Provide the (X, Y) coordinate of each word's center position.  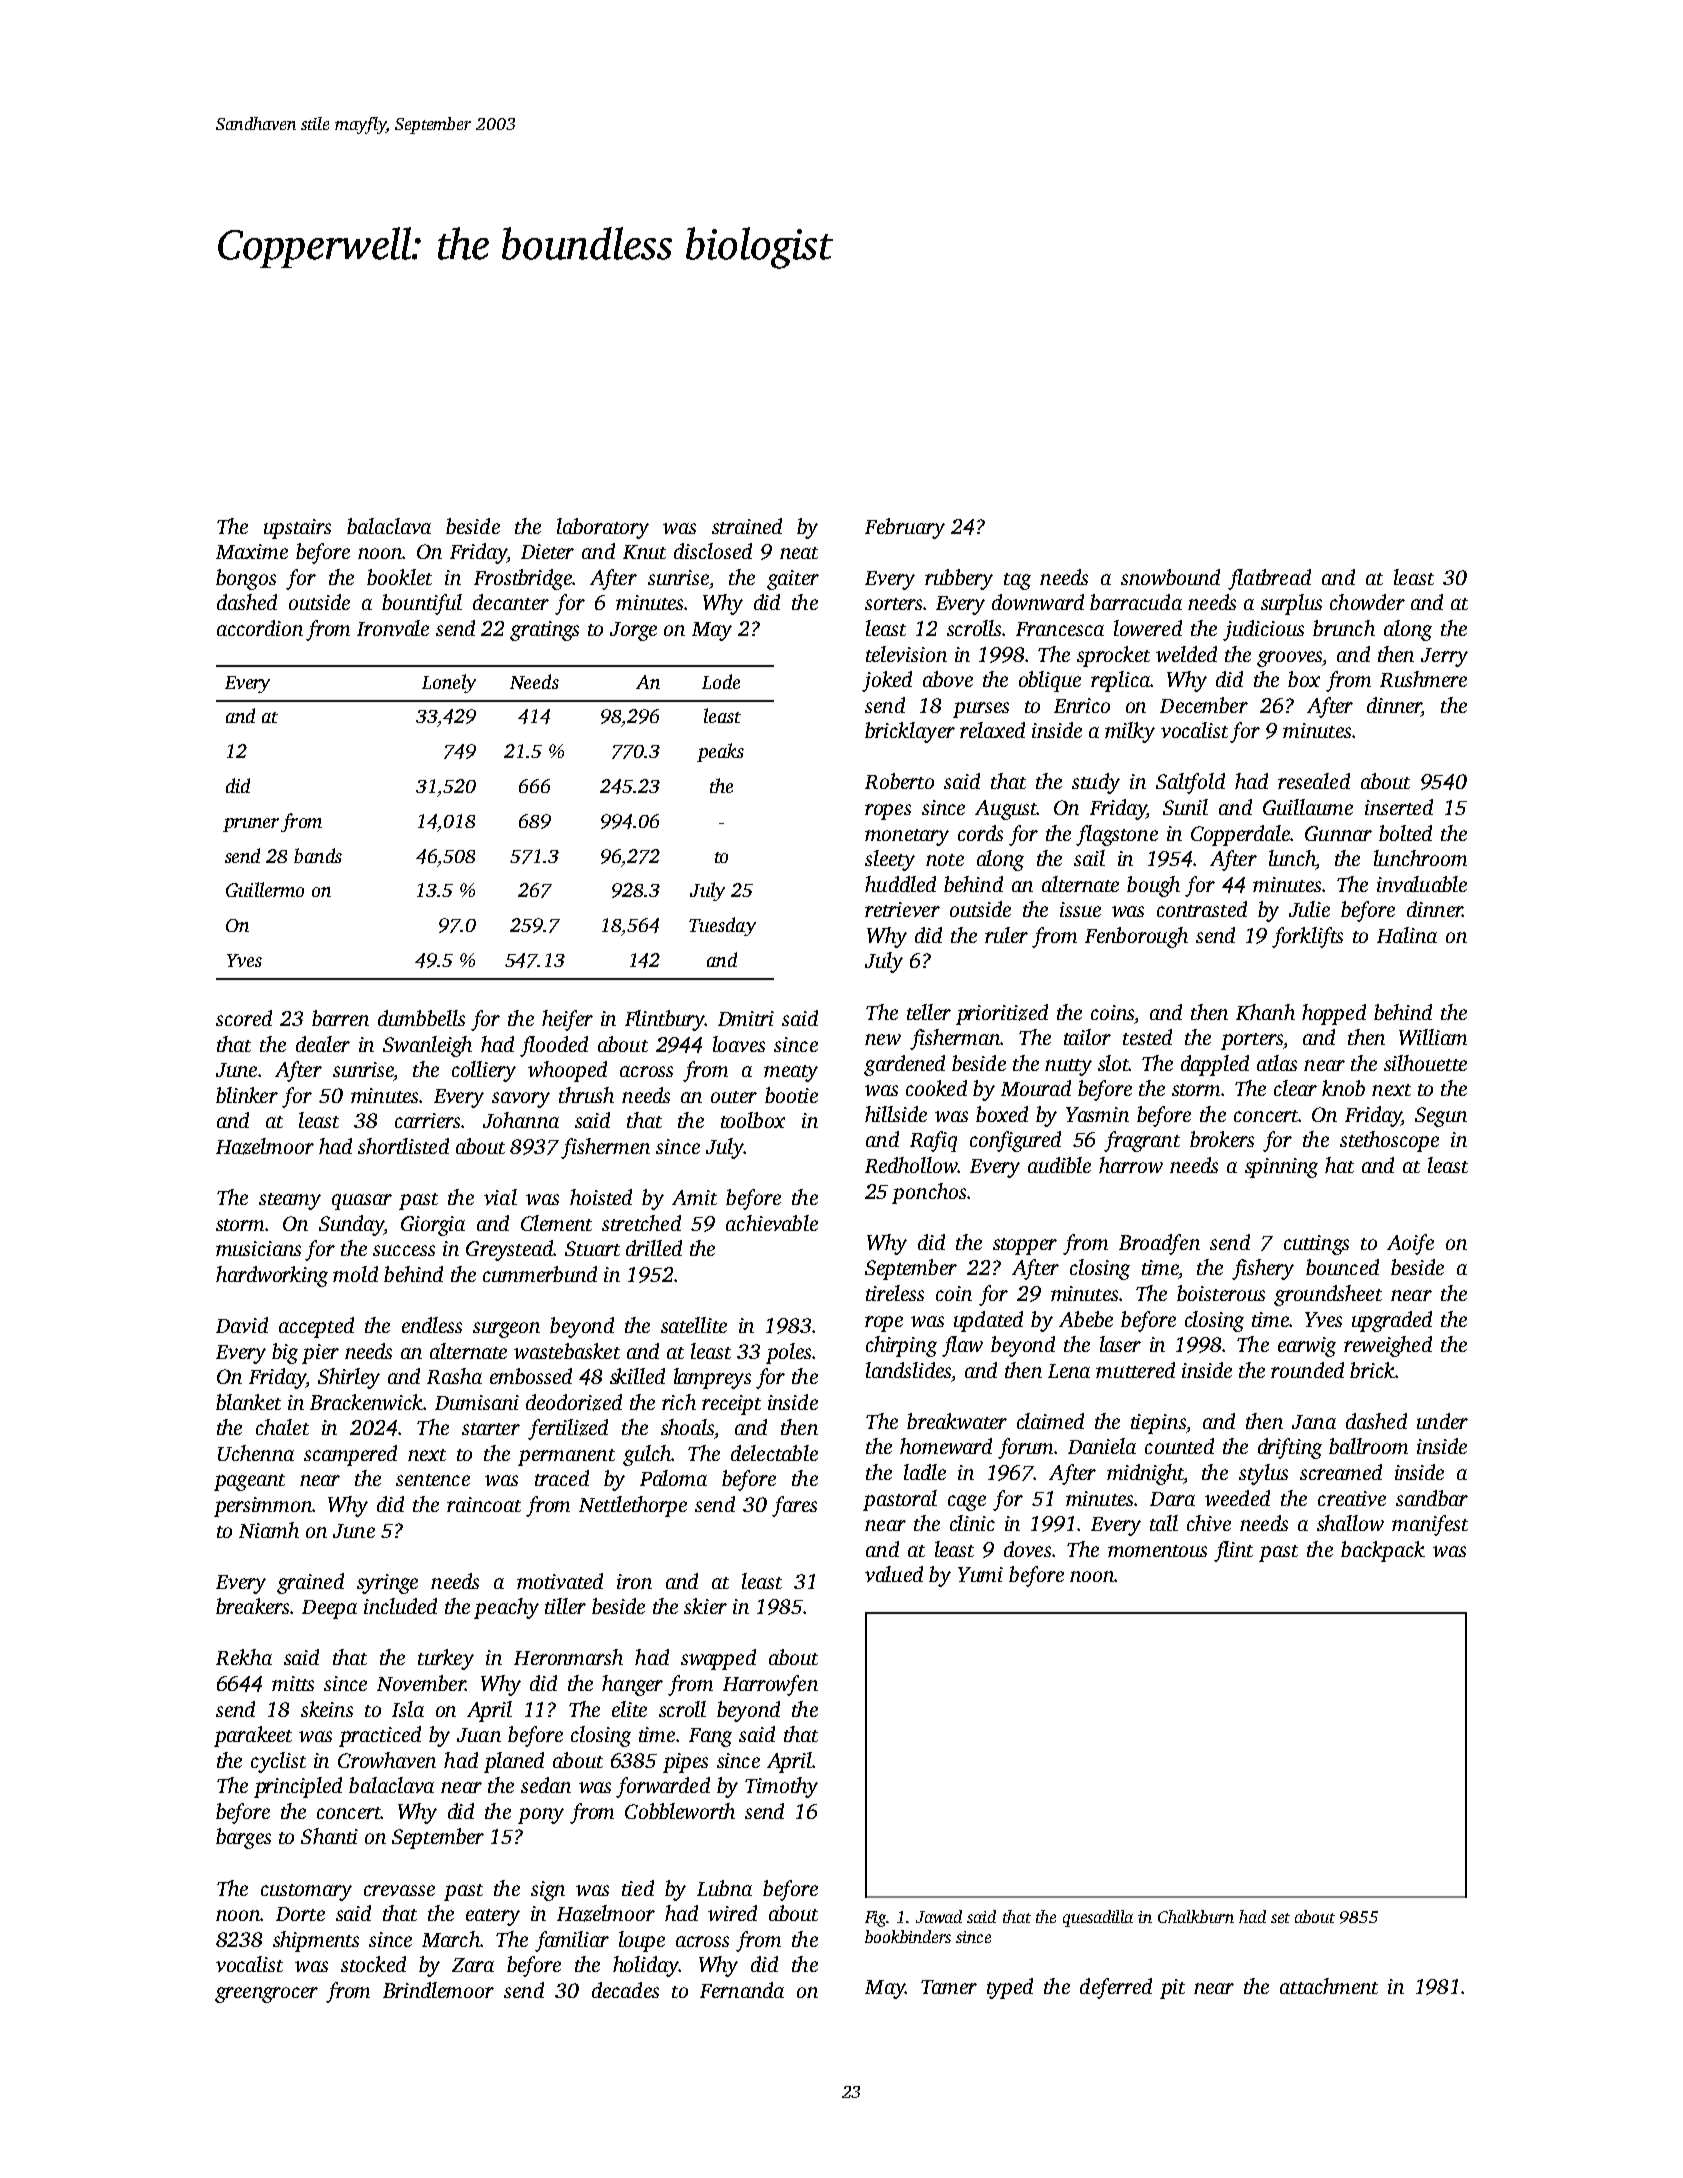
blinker (247, 1095)
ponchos (929, 1193)
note (945, 860)
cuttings (1316, 1245)
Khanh (1265, 1012)
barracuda (1136, 602)
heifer (567, 1020)
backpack (1383, 1551)
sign (548, 1891)
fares (794, 1506)
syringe (387, 1584)
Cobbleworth (680, 1811)
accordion (260, 628)
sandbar (1432, 1498)
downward (1038, 602)
